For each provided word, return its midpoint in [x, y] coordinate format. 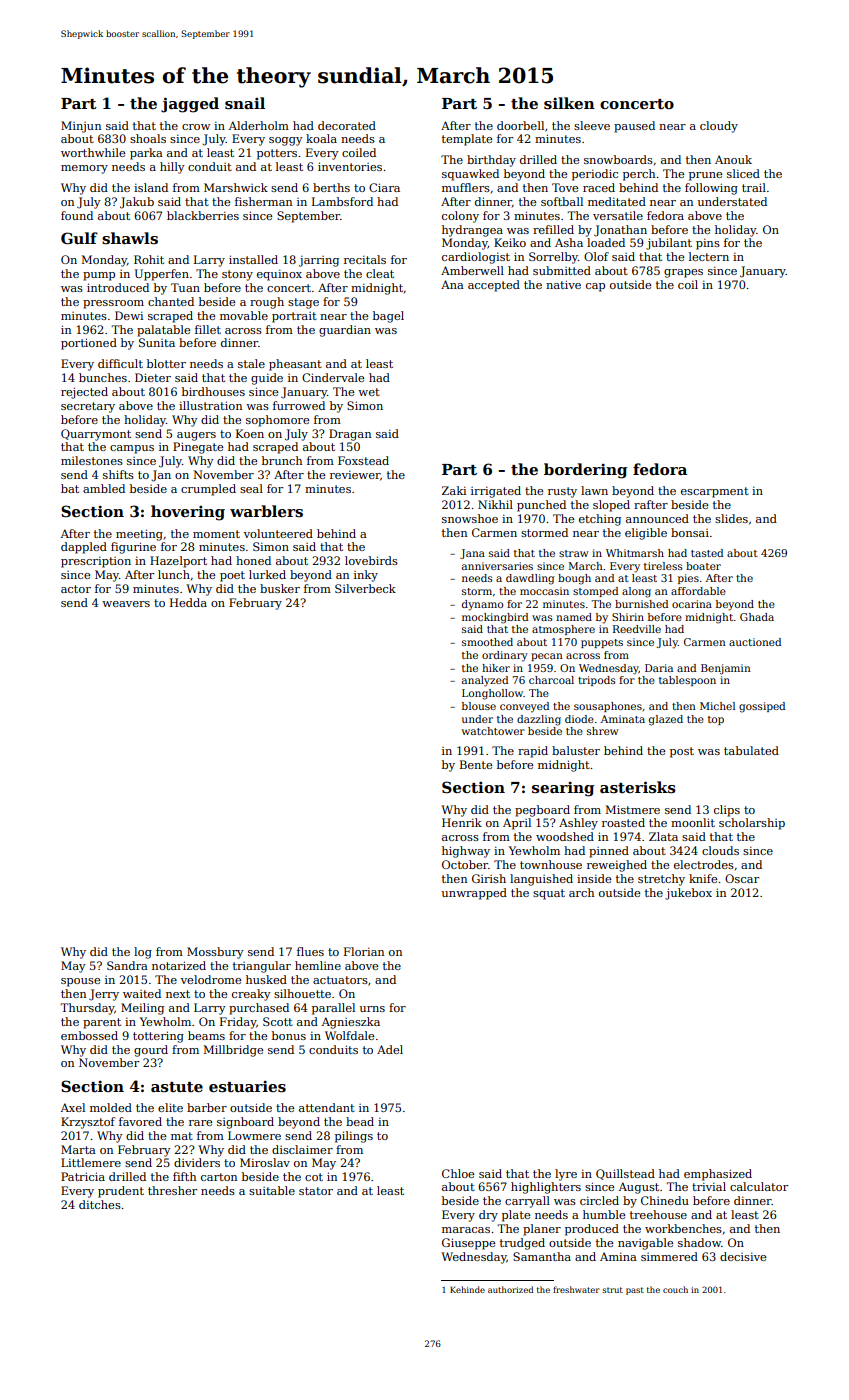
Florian [364, 951]
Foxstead [363, 460]
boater [703, 566]
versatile [618, 215]
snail [245, 103]
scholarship [752, 824]
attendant [327, 1107]
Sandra [127, 965]
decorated [347, 125]
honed [253, 560]
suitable [272, 1190]
